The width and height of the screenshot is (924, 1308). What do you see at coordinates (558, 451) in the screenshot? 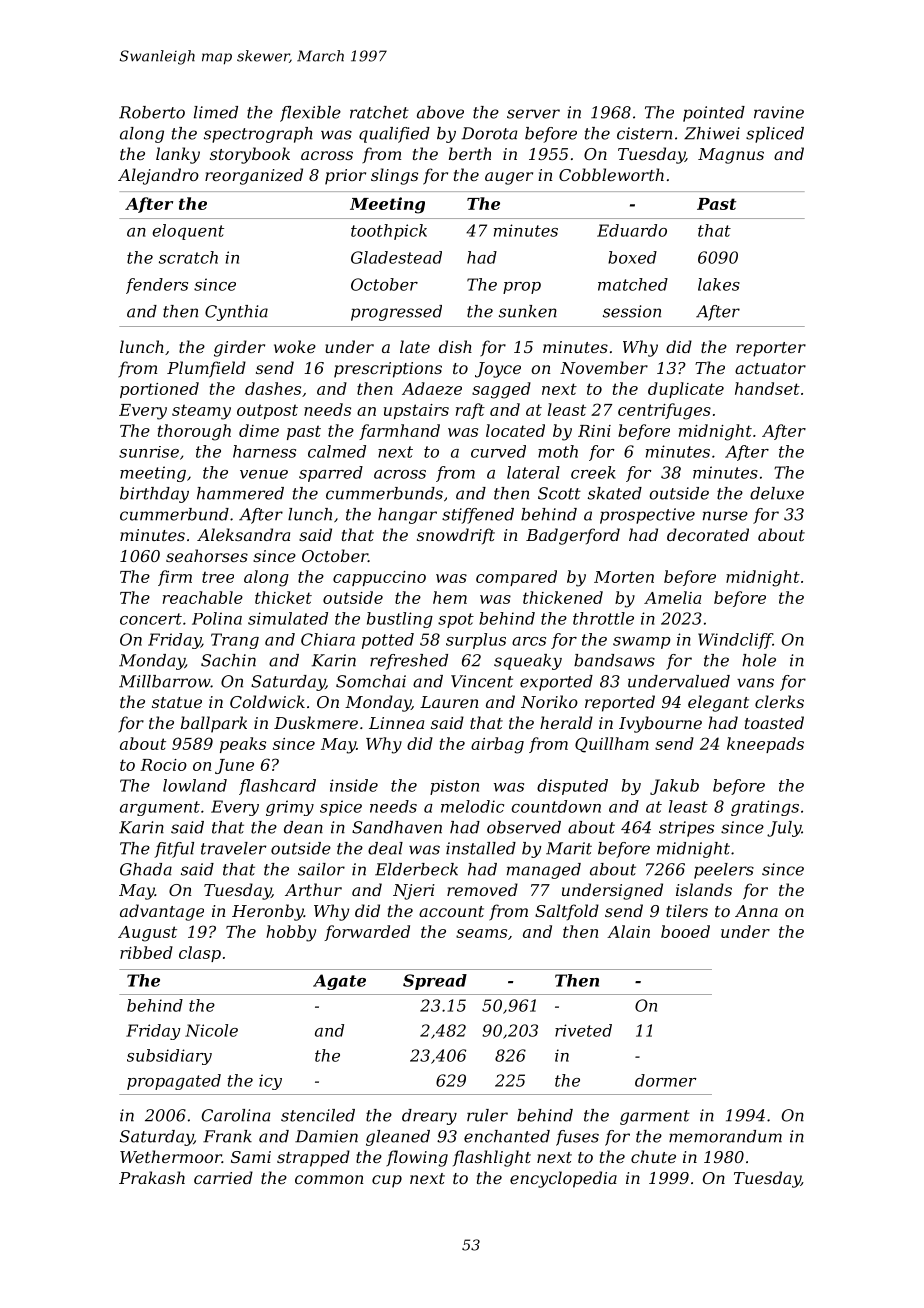
I see `moth` at bounding box center [558, 451].
